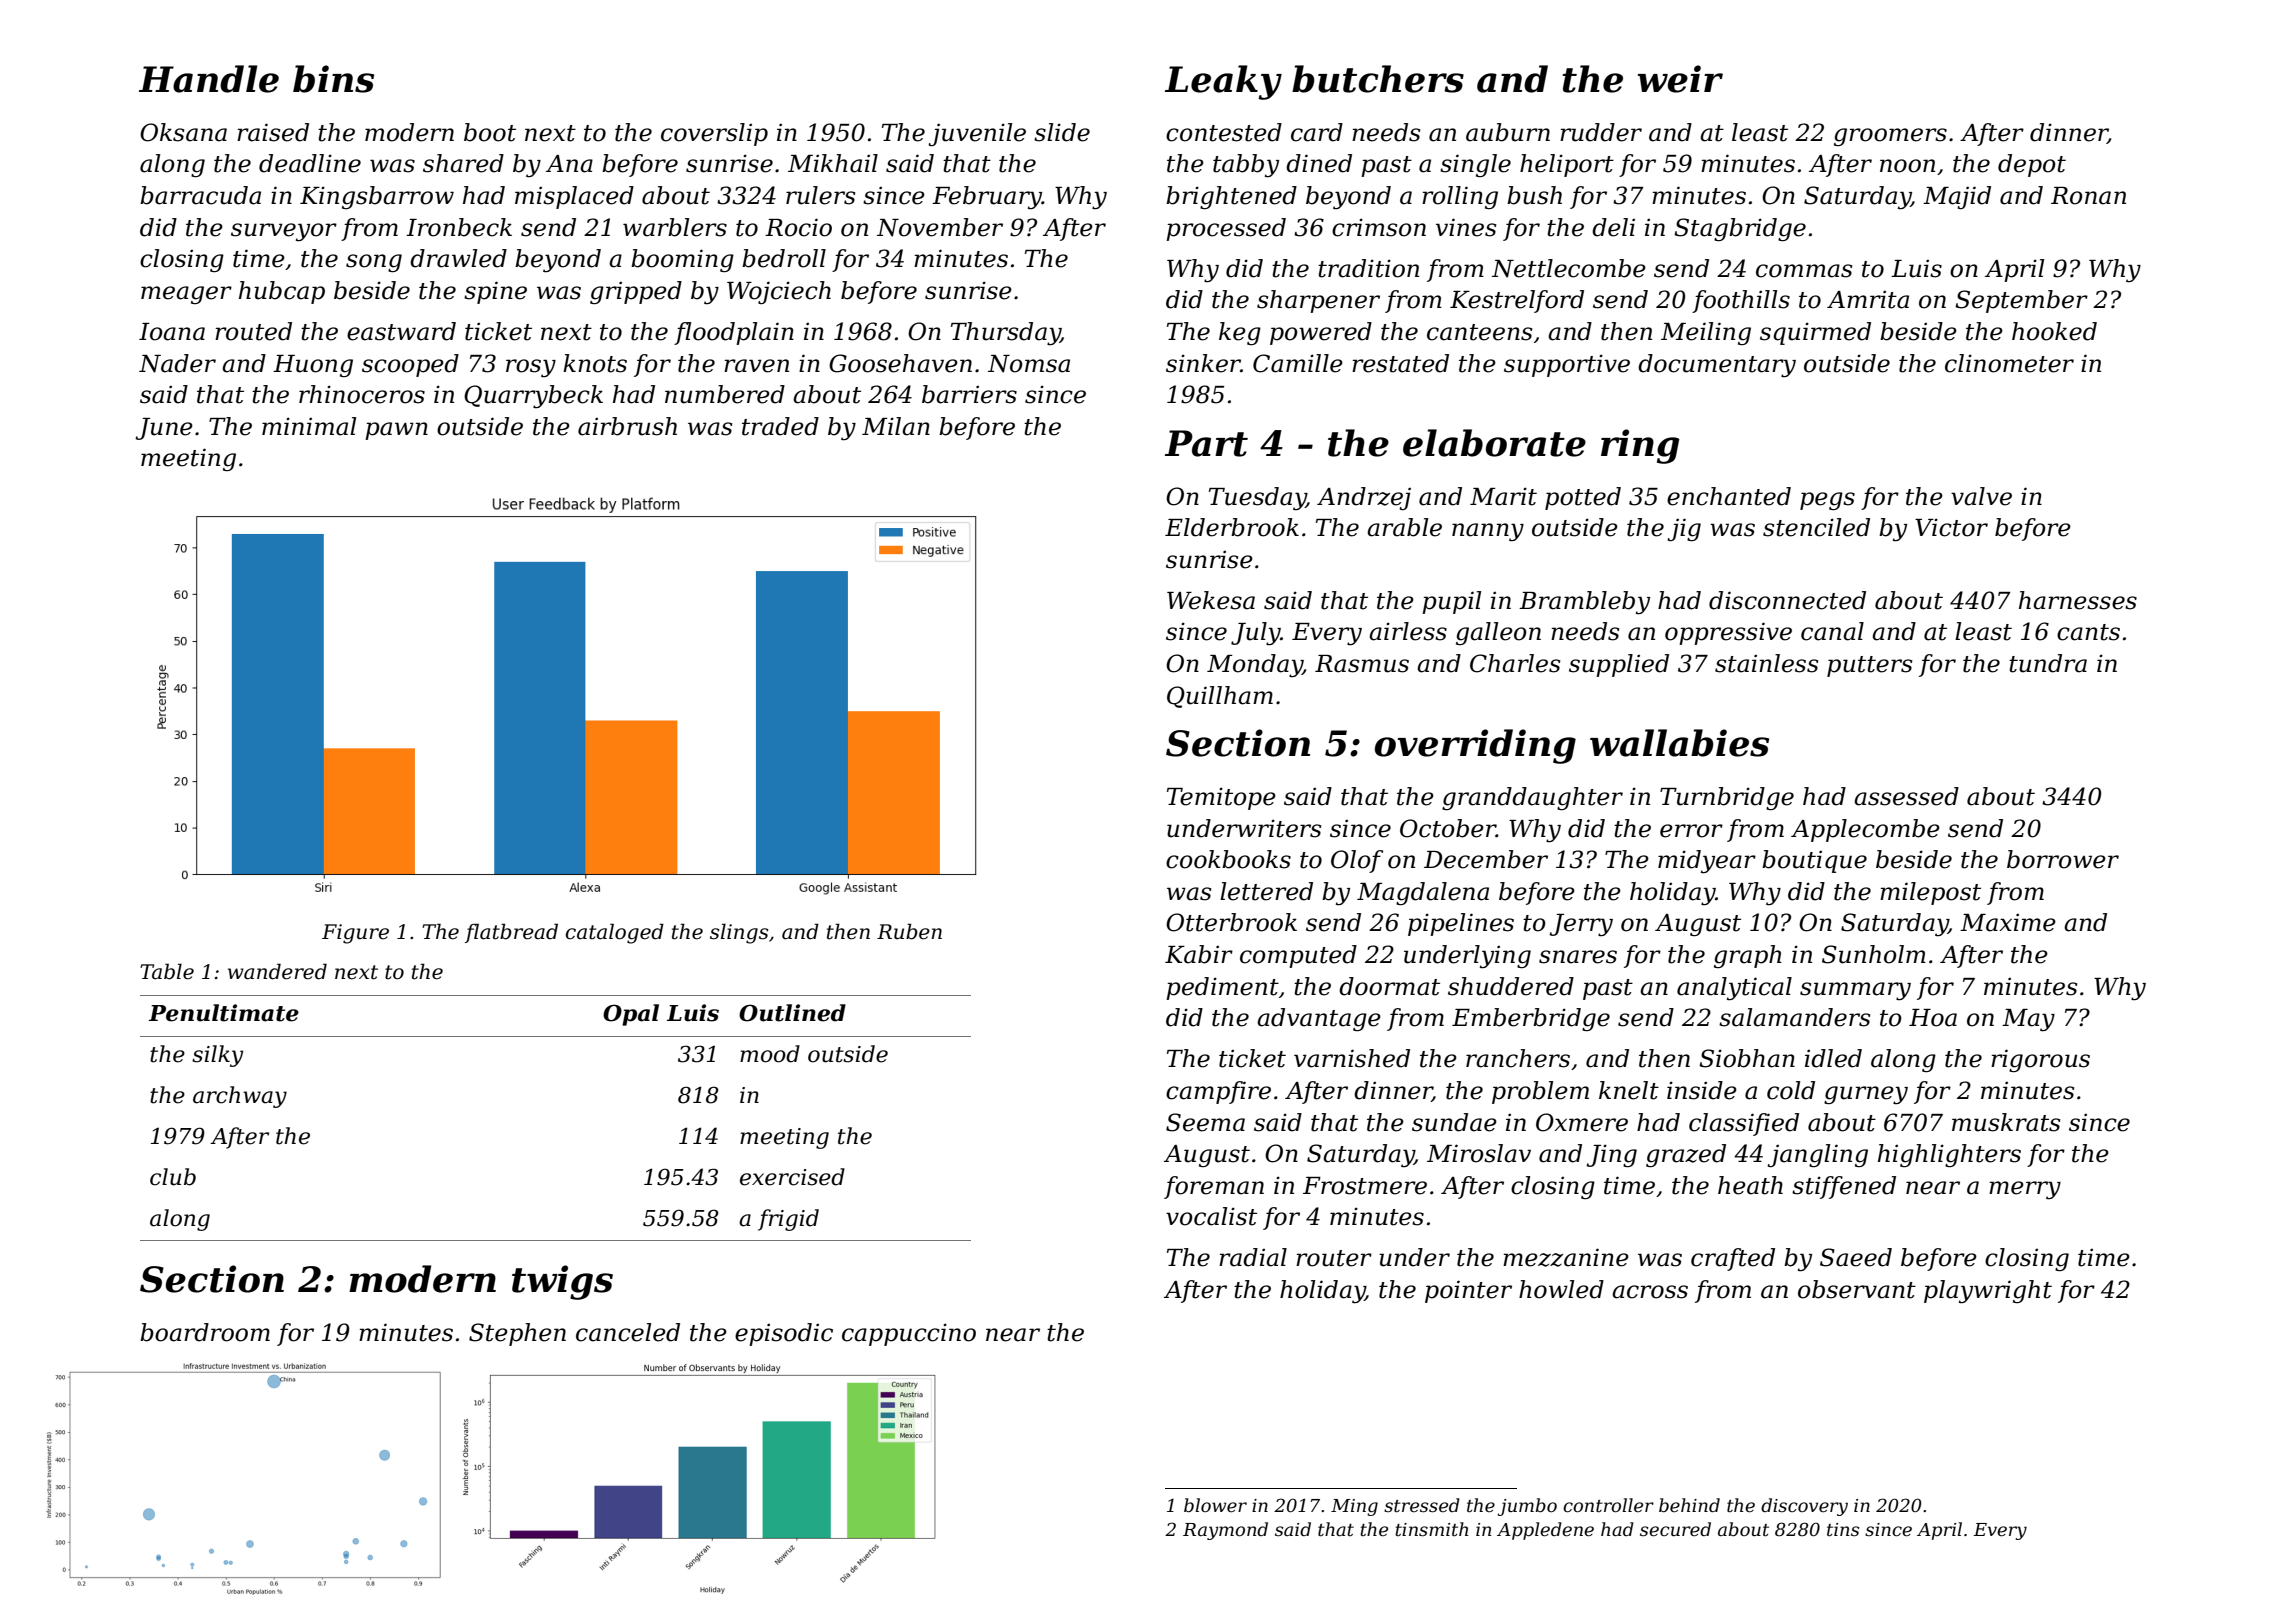  I want to click on Stephen, so click(517, 1334).
